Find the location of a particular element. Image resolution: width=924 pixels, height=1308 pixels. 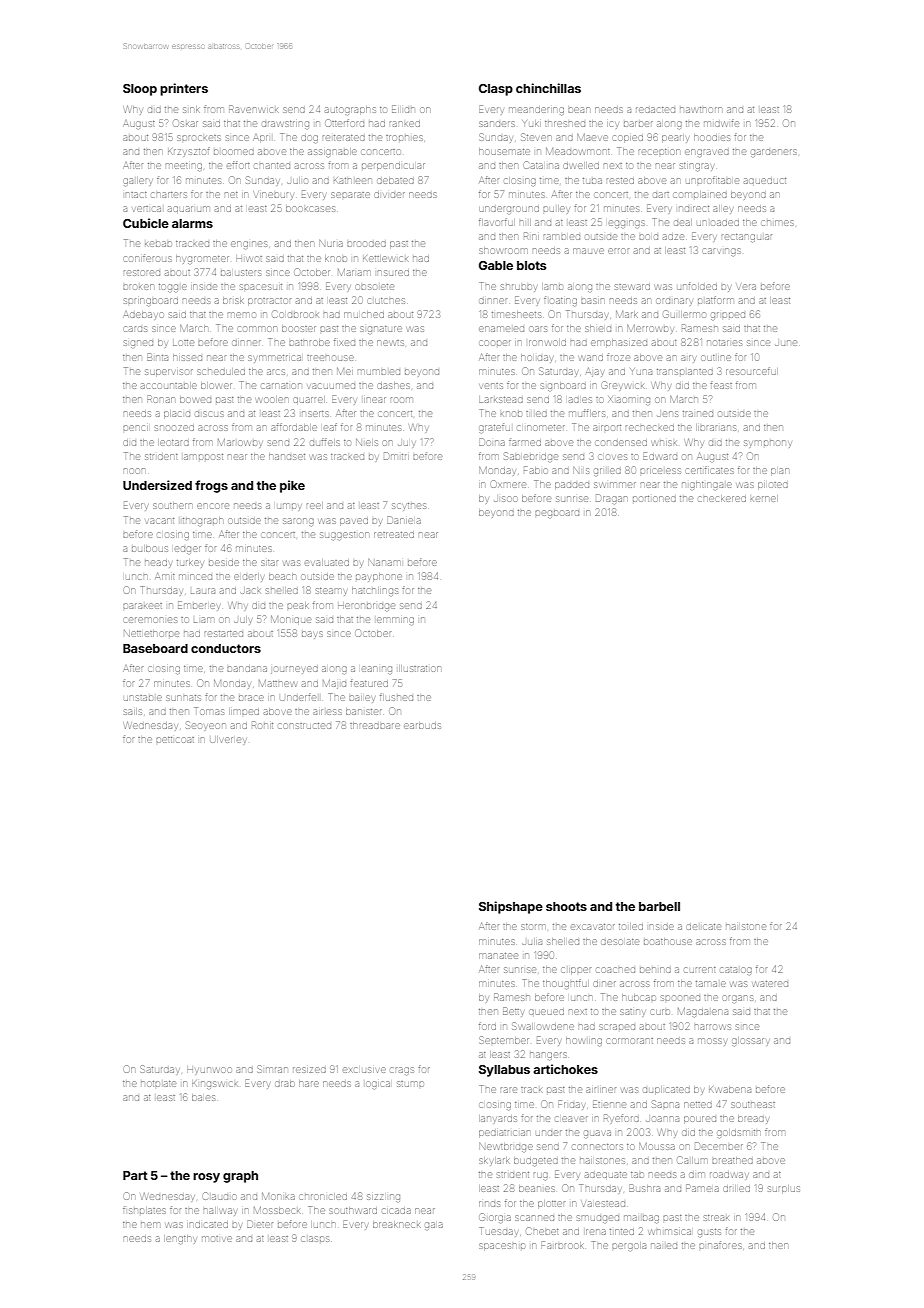

delicate is located at coordinates (703, 927).
